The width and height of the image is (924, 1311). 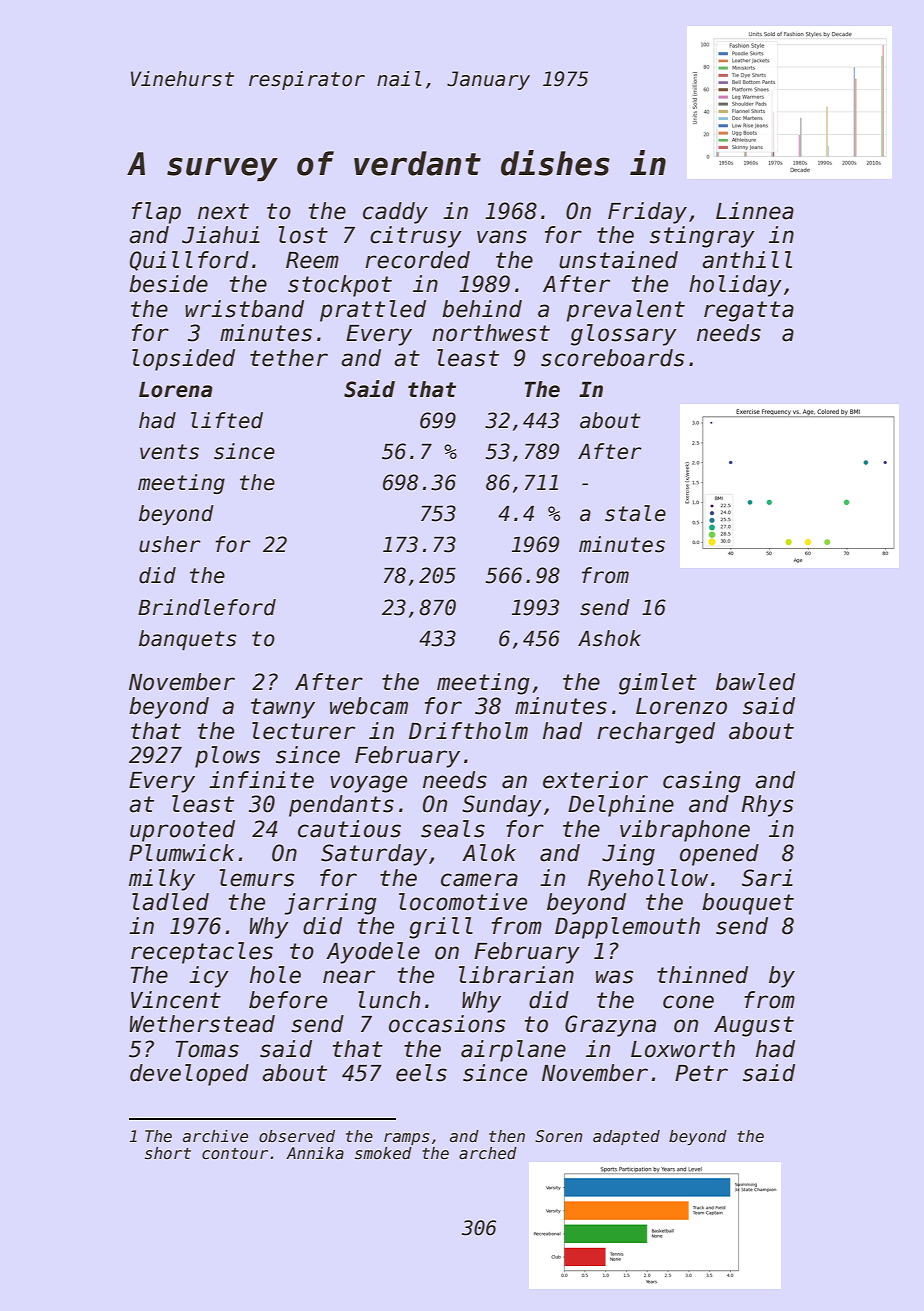 I want to click on developed, so click(x=189, y=1075).
